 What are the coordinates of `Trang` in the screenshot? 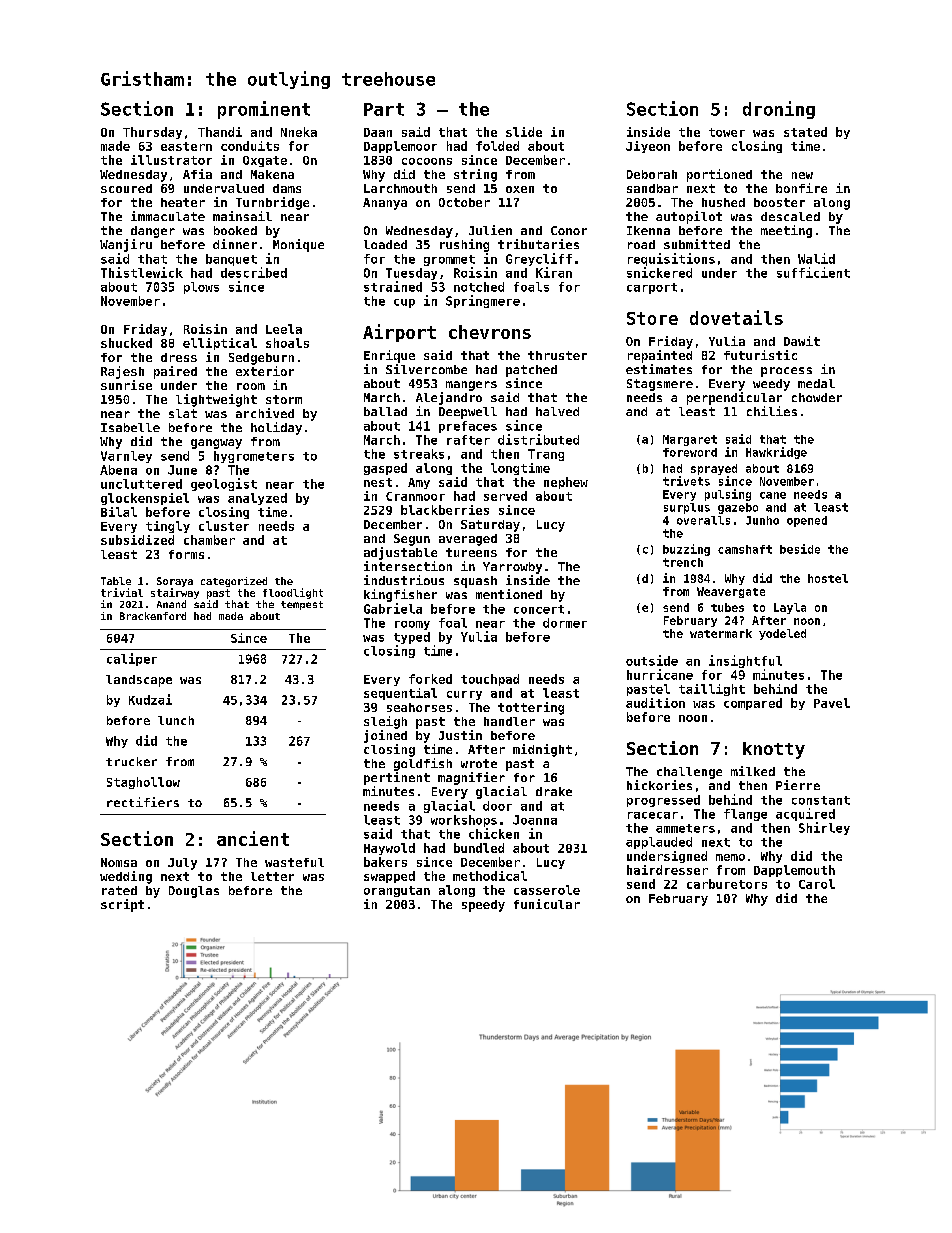 It's located at (546, 455).
